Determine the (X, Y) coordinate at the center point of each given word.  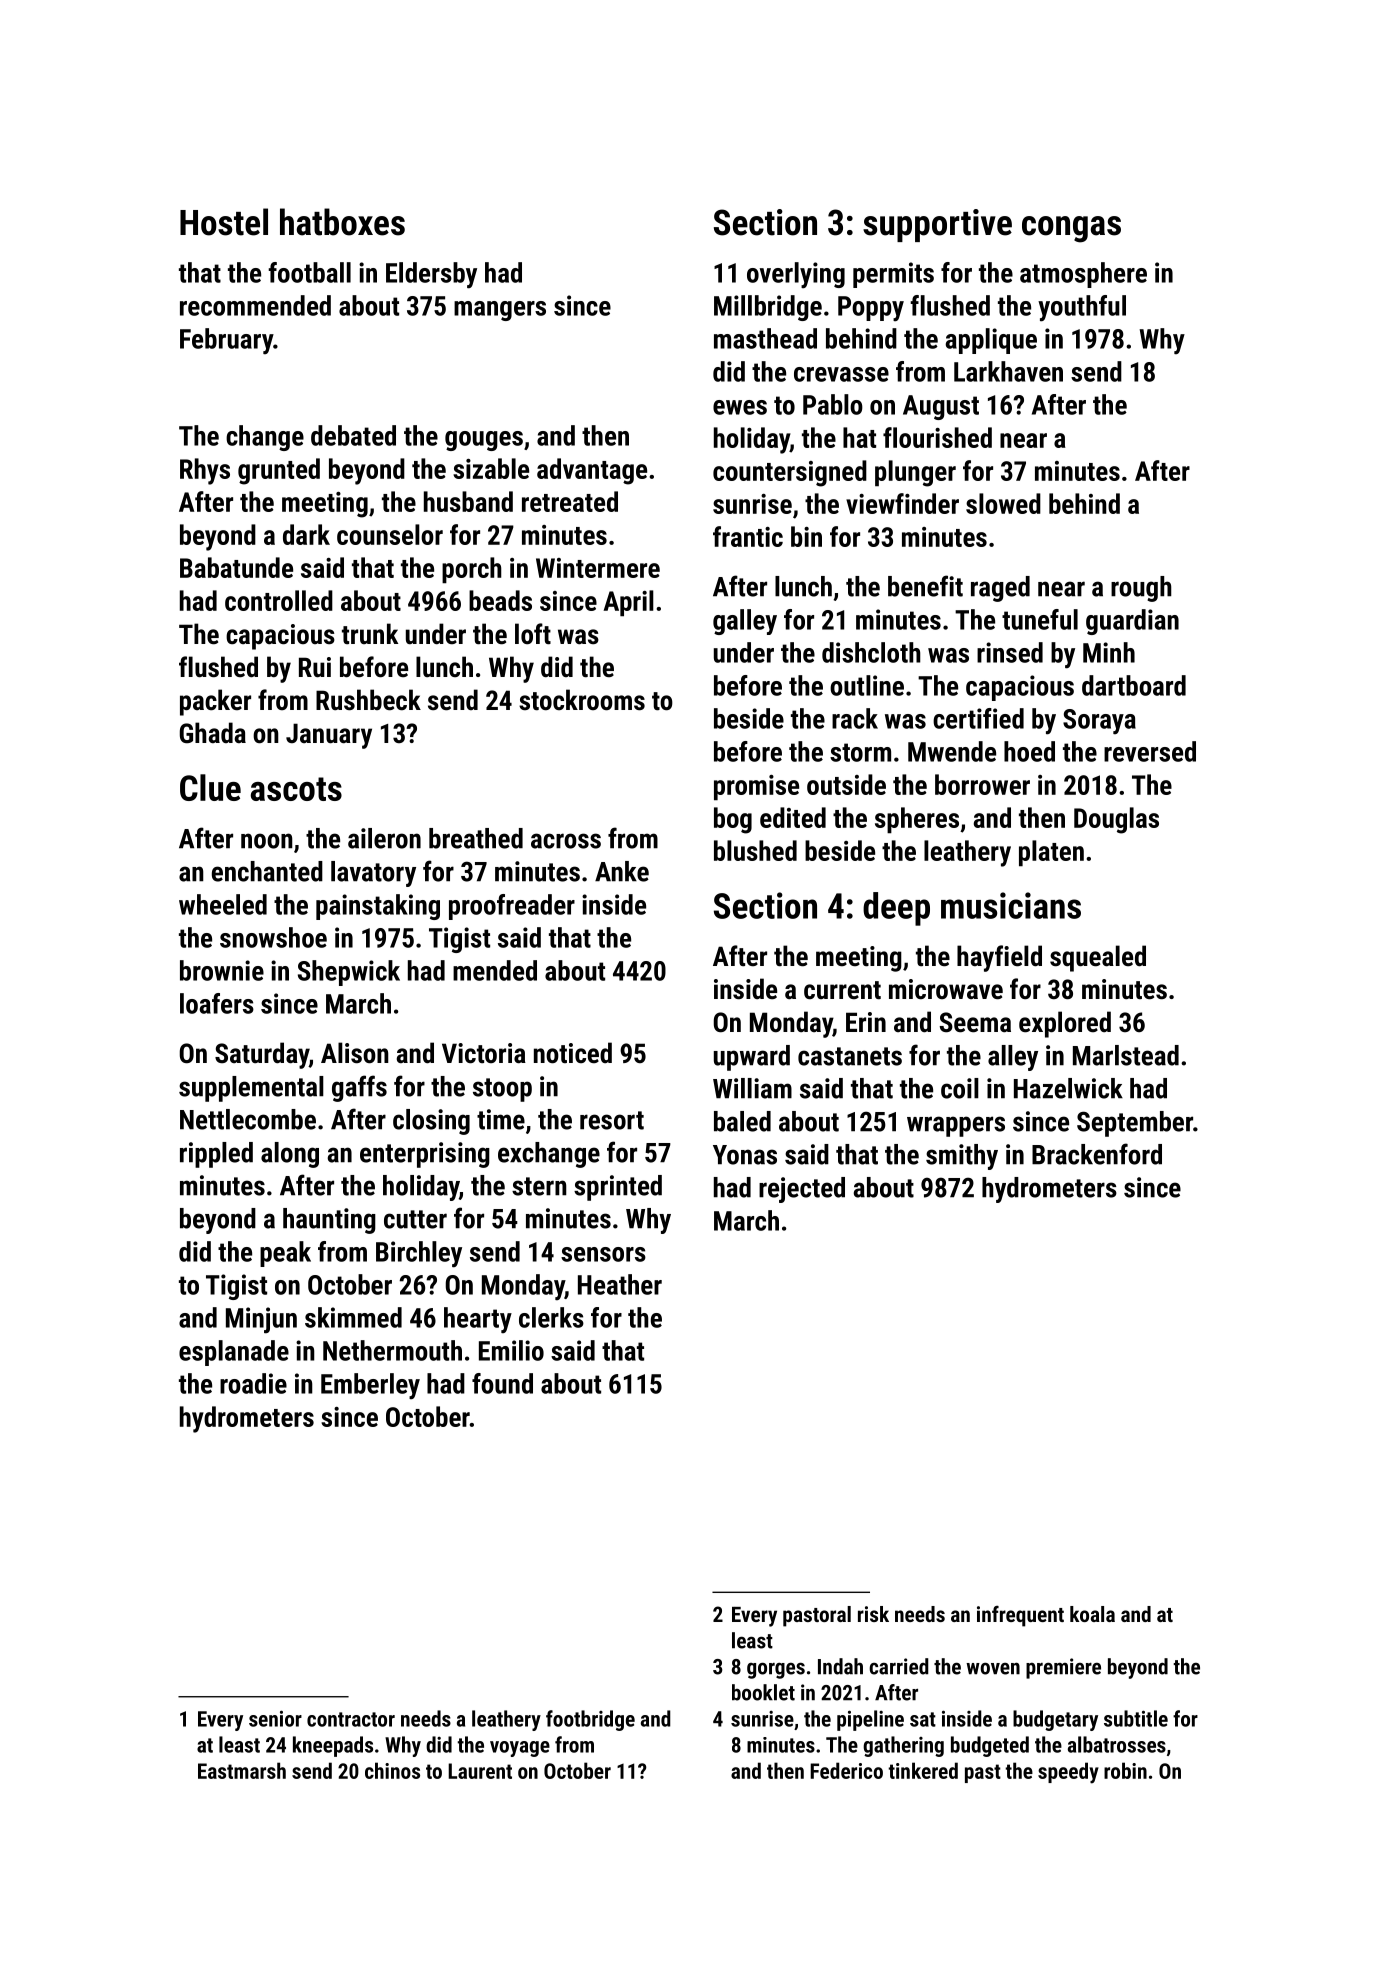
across (566, 841)
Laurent (480, 1771)
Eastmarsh (242, 1770)
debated (353, 435)
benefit (925, 586)
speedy (1068, 1773)
